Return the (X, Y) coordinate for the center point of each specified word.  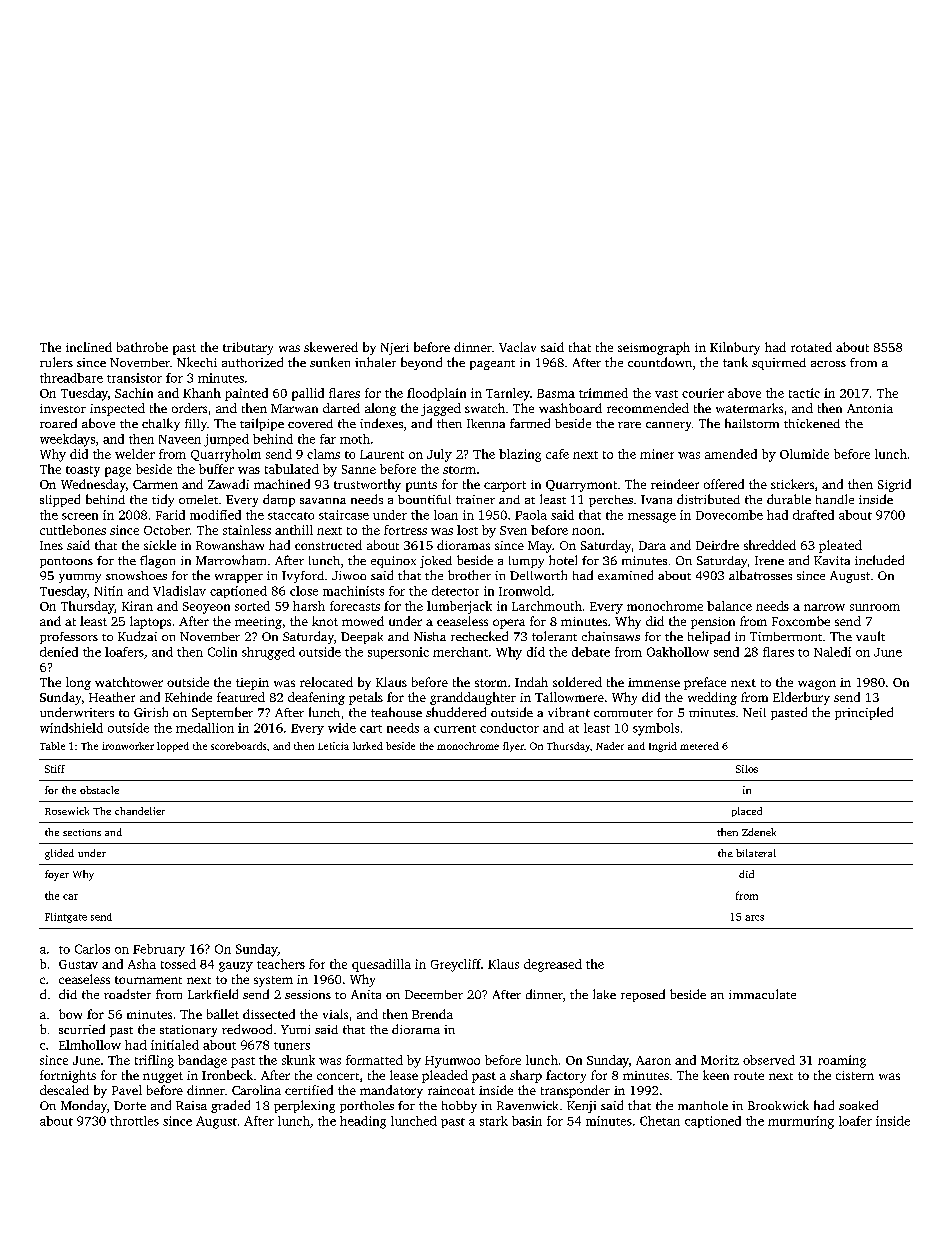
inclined (89, 347)
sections (82, 832)
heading (363, 1122)
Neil (754, 712)
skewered (331, 347)
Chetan (660, 1121)
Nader (610, 746)
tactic (804, 393)
